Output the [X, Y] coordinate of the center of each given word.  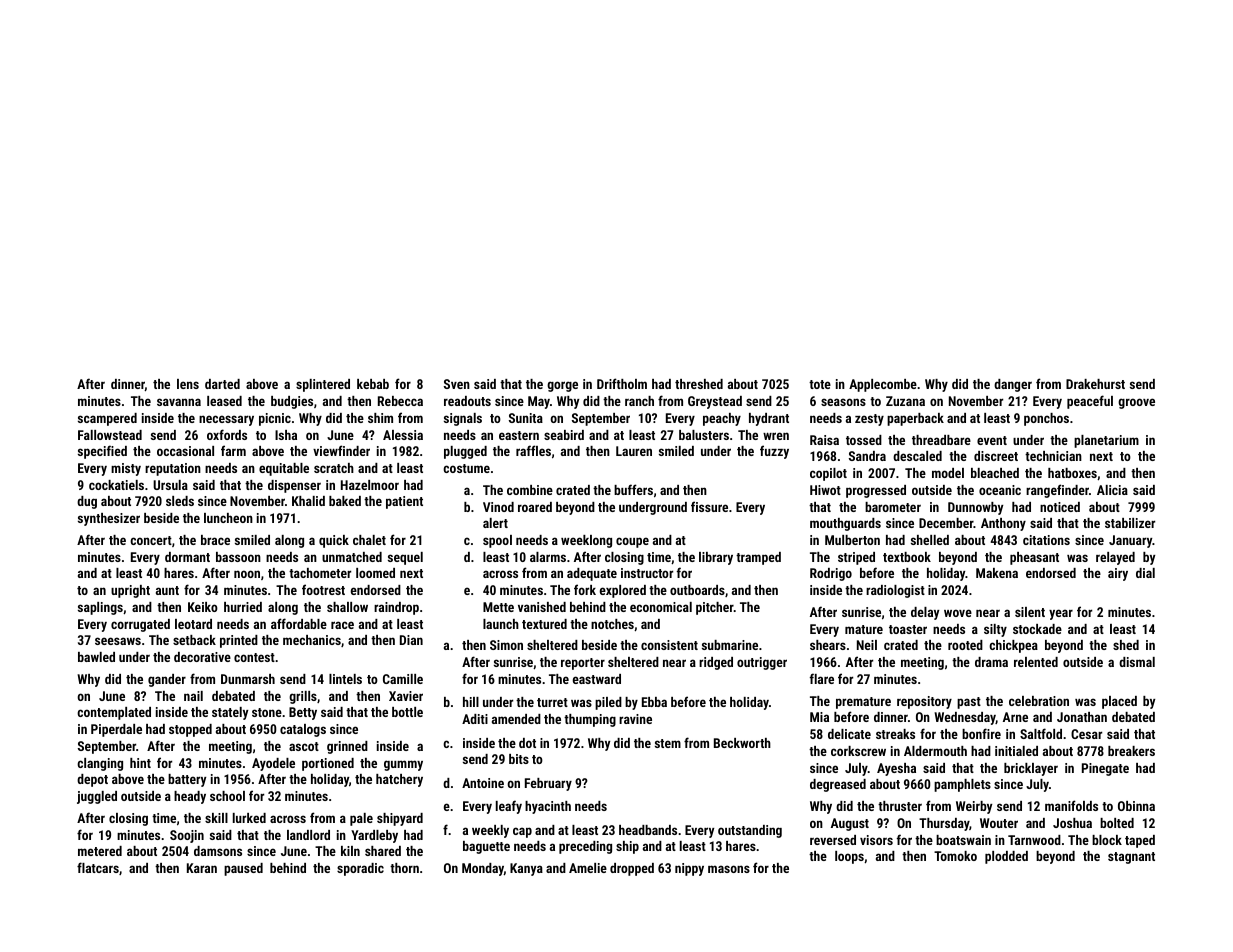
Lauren [634, 451]
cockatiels [116, 485]
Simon [506, 645]
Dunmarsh [248, 679]
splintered [323, 385]
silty [995, 630]
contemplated [114, 713]
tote [820, 384]
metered [100, 851]
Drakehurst [1095, 384]
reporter [583, 664]
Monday [483, 869]
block [1107, 840]
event [992, 440]
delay [925, 613]
